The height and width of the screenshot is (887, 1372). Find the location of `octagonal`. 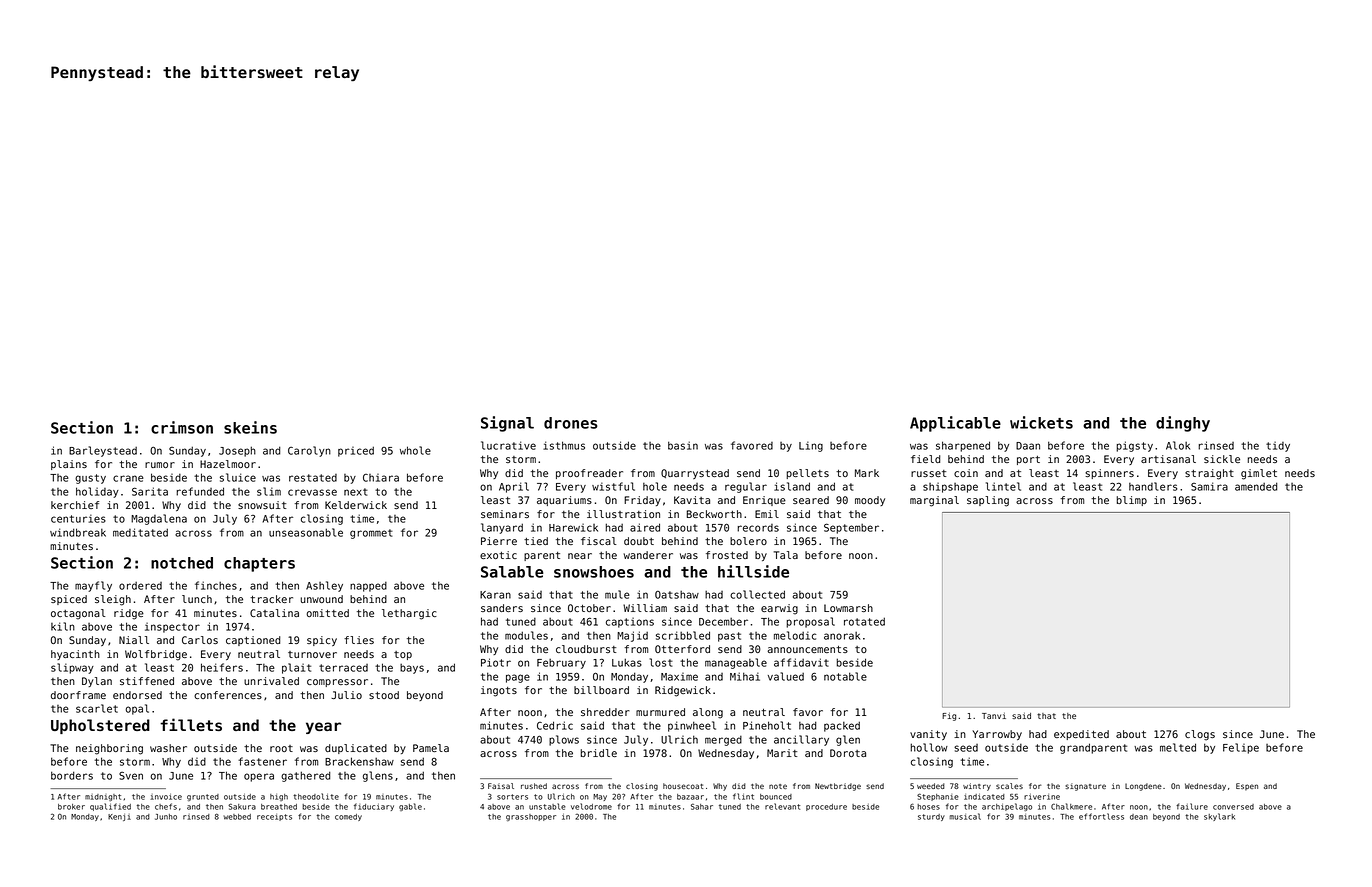

octagonal is located at coordinates (78, 614).
